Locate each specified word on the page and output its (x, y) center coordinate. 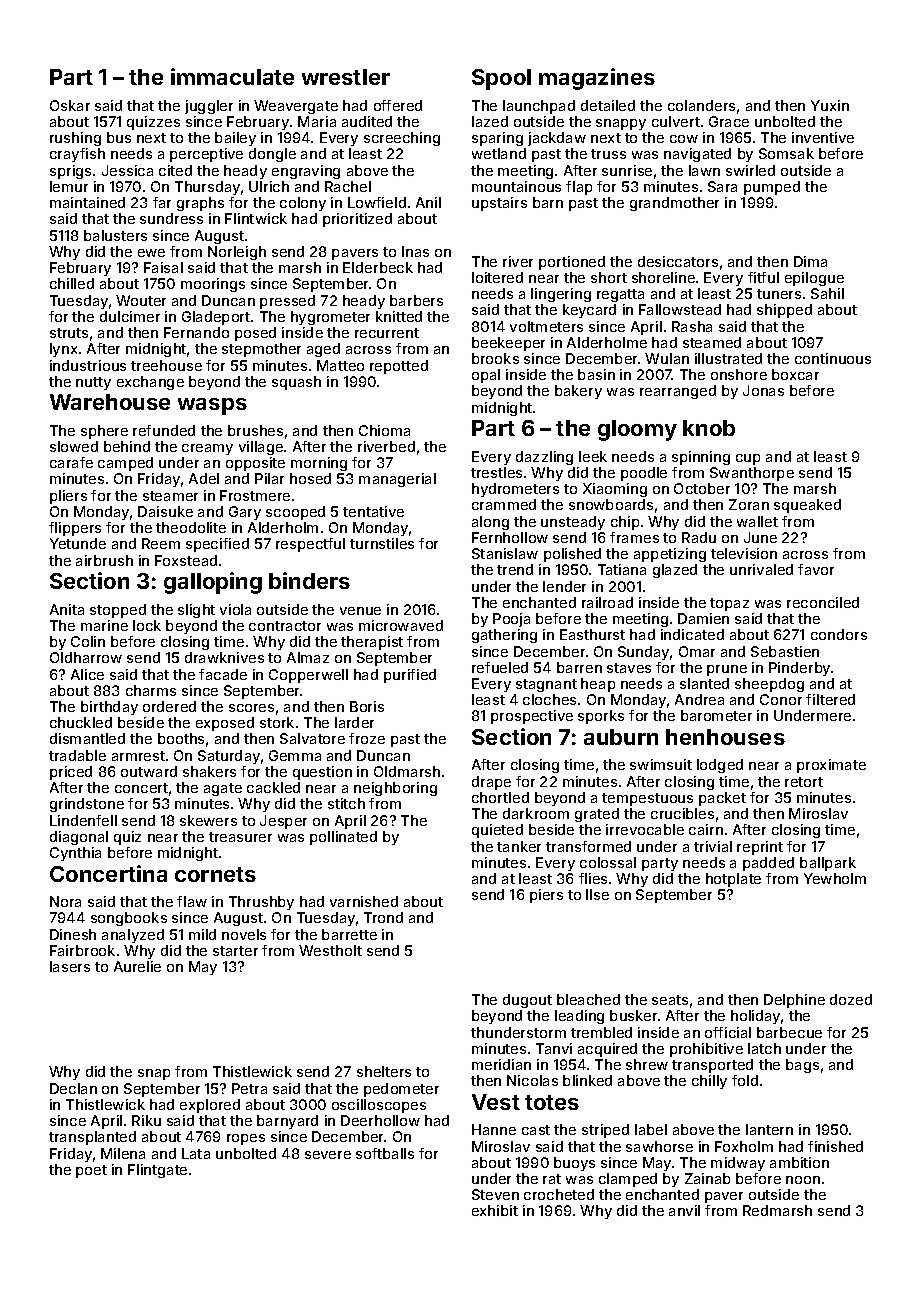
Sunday (643, 653)
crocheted (559, 1194)
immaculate (232, 76)
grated (597, 815)
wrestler (346, 77)
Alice (87, 674)
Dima (810, 261)
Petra (249, 1088)
